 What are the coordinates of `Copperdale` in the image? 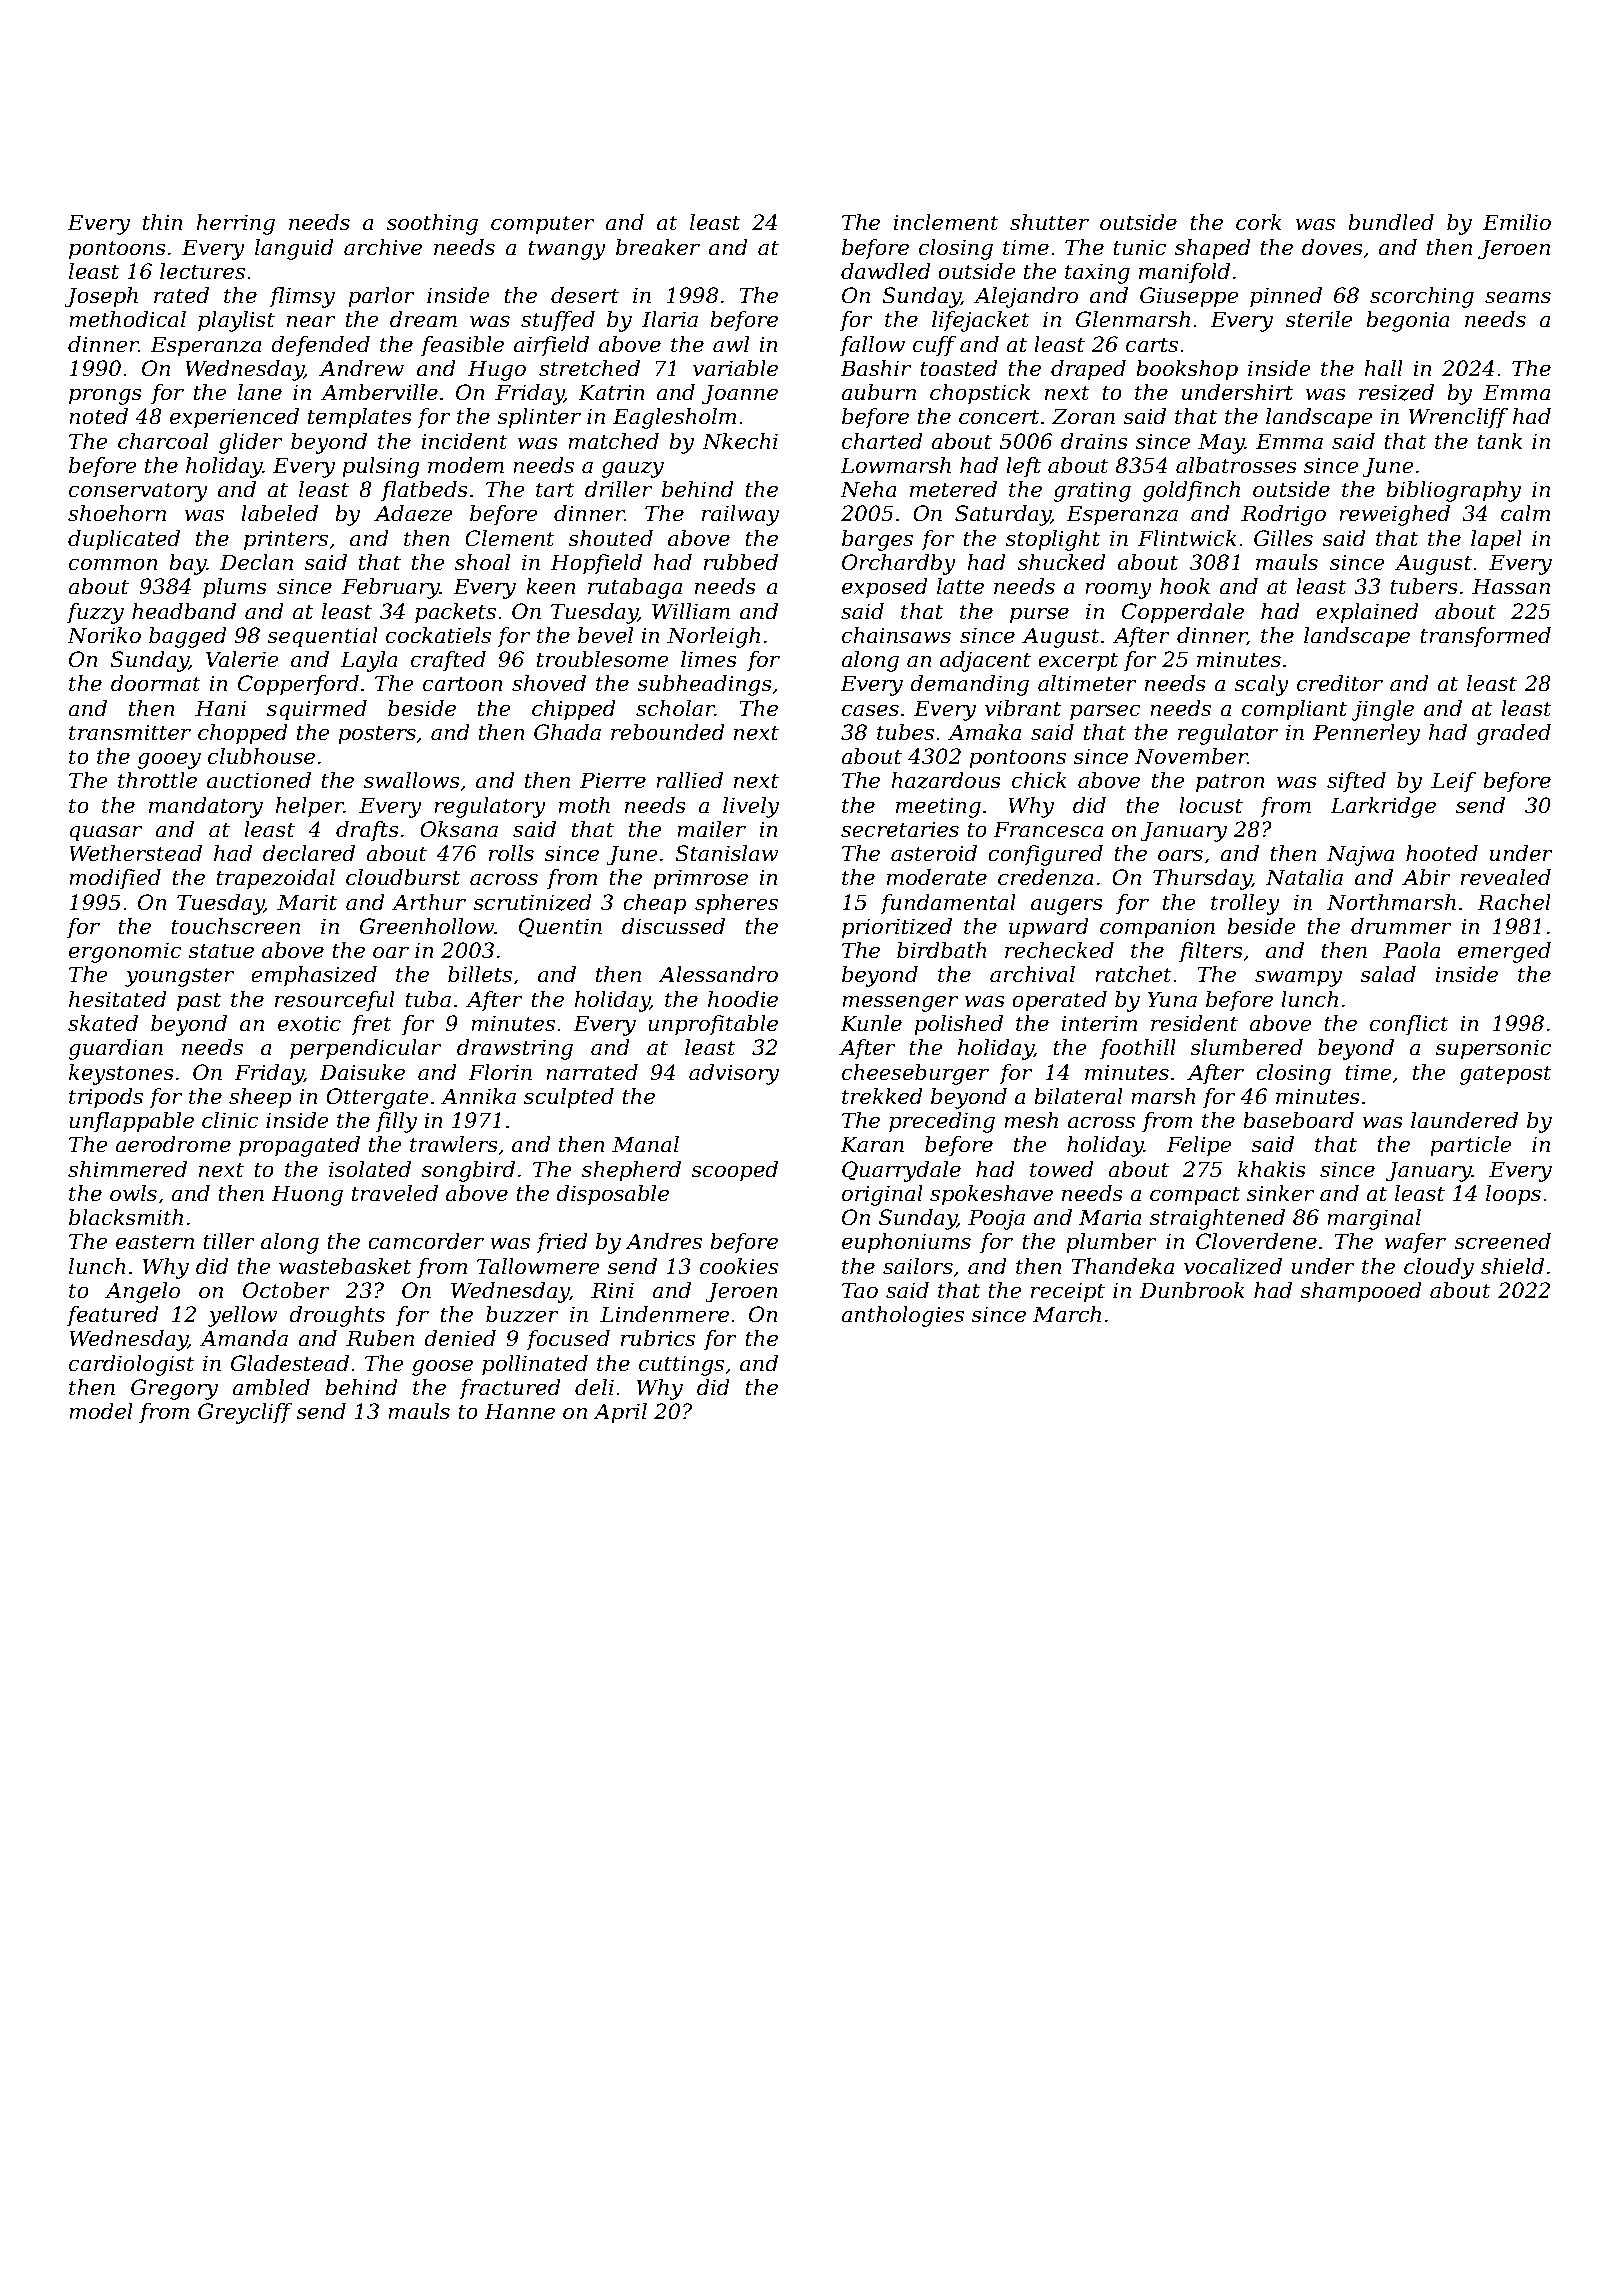 It's located at (1183, 613).
